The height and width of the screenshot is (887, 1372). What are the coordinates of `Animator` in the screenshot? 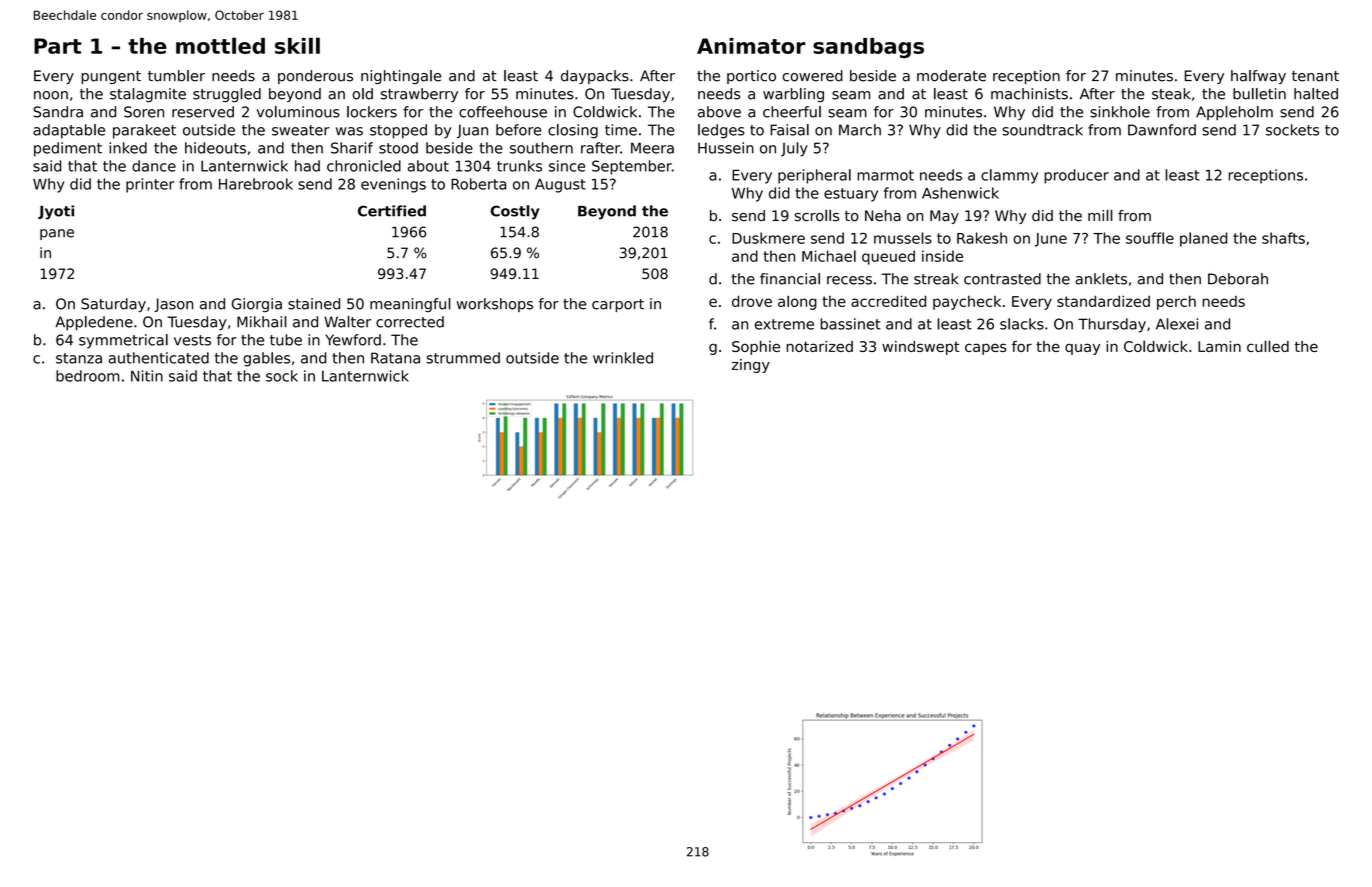 It's located at (751, 46).
